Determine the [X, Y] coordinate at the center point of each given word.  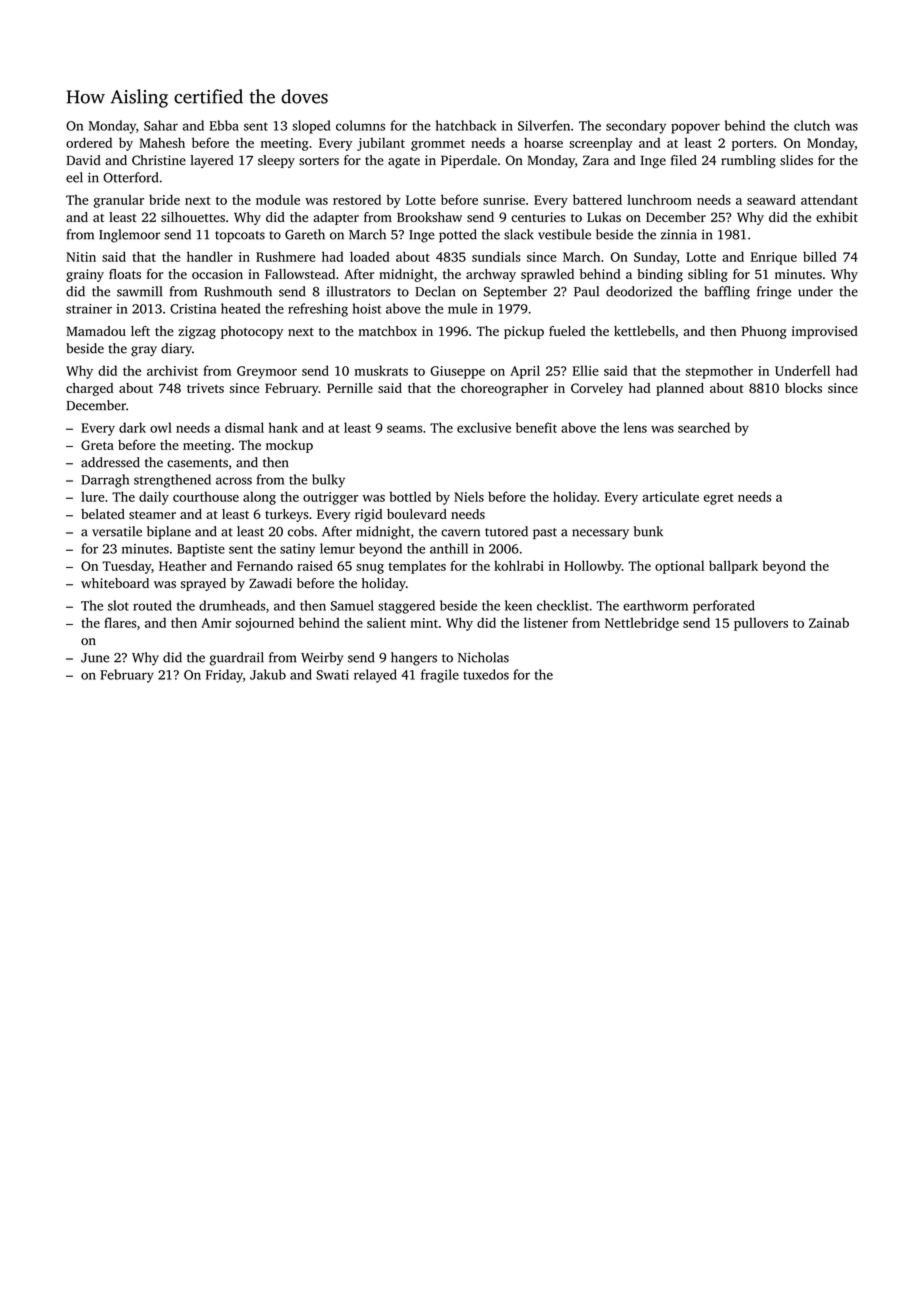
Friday [224, 676]
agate [404, 162]
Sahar [161, 125]
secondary [636, 127]
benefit [536, 427]
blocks [803, 388]
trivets [205, 388]
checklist [563, 605]
